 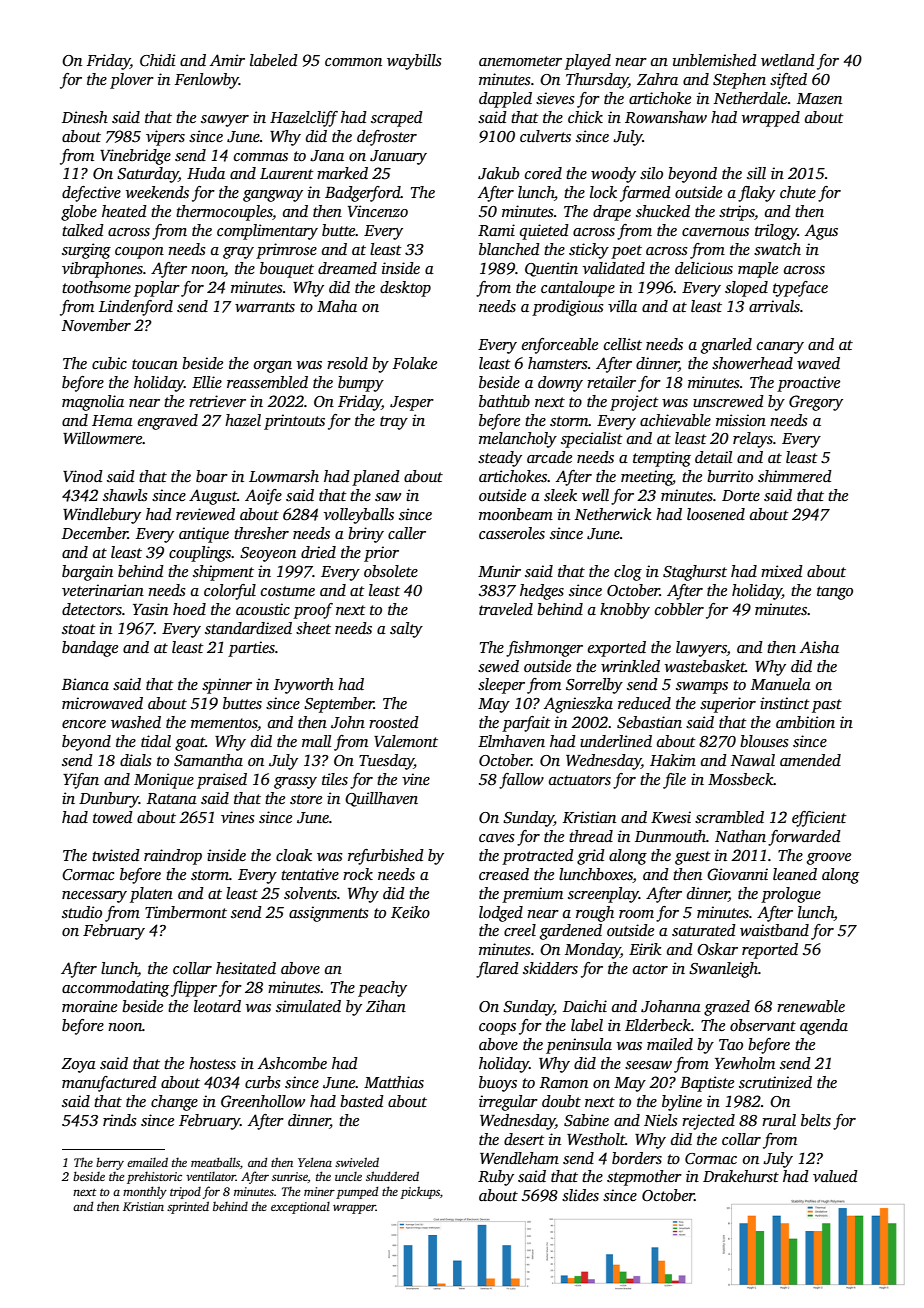 What do you see at coordinates (500, 459) in the document?
I see `steady` at bounding box center [500, 459].
